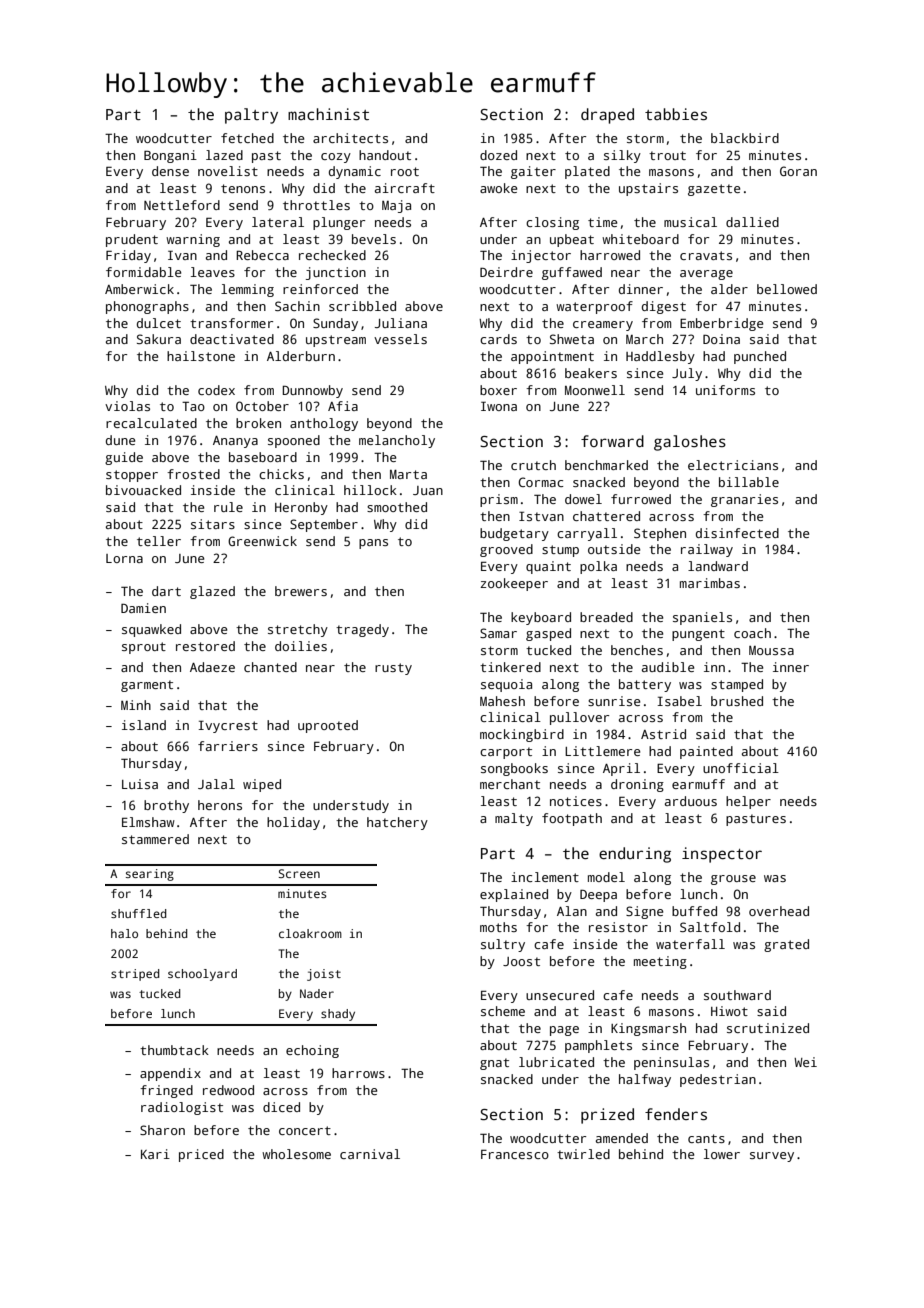 The width and height of the document is (924, 1308). Describe the element at coordinates (251, 116) in the document. I see `paltry` at that location.
